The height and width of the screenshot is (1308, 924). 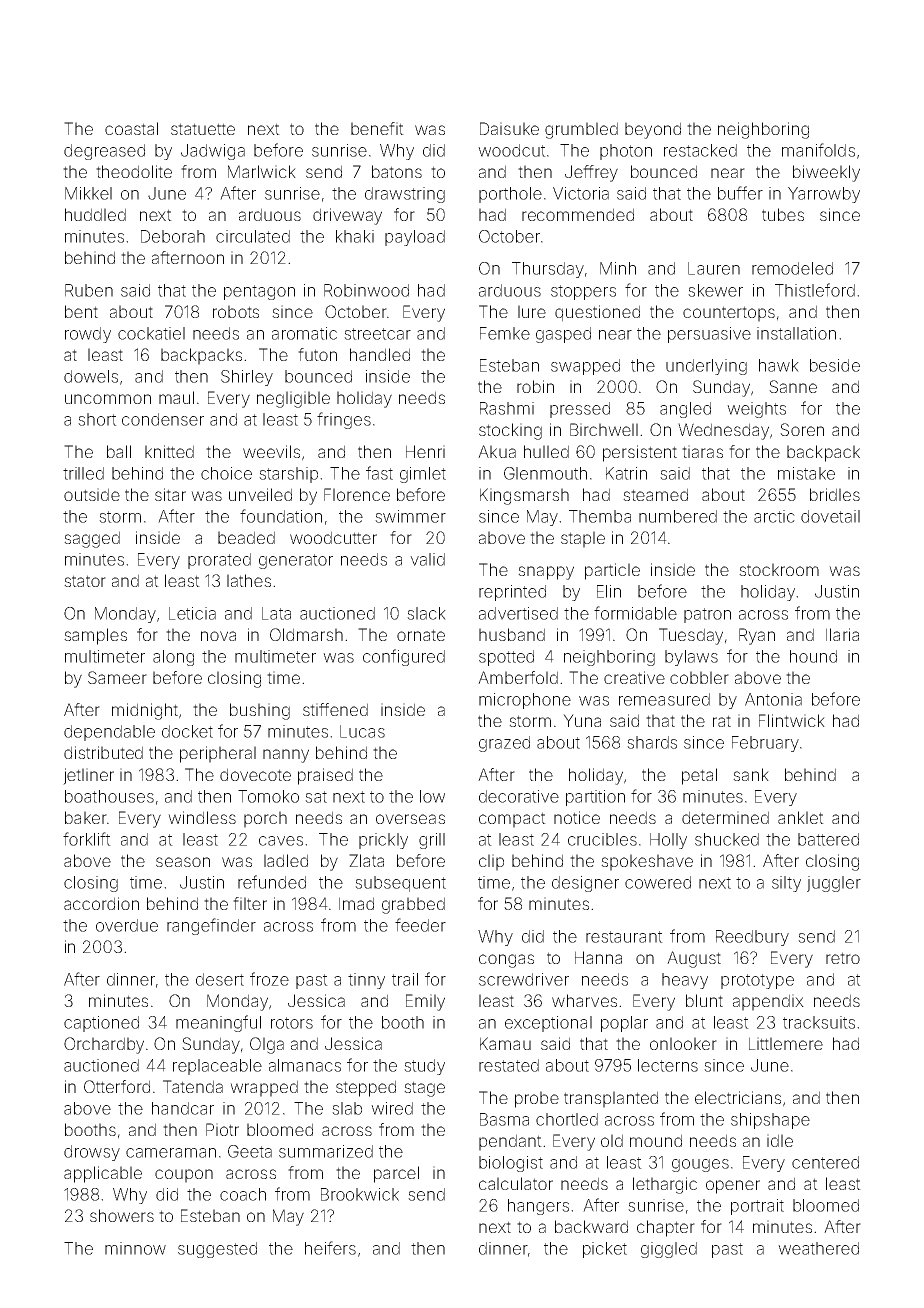 What do you see at coordinates (108, 399) in the screenshot?
I see `uncommon` at bounding box center [108, 399].
